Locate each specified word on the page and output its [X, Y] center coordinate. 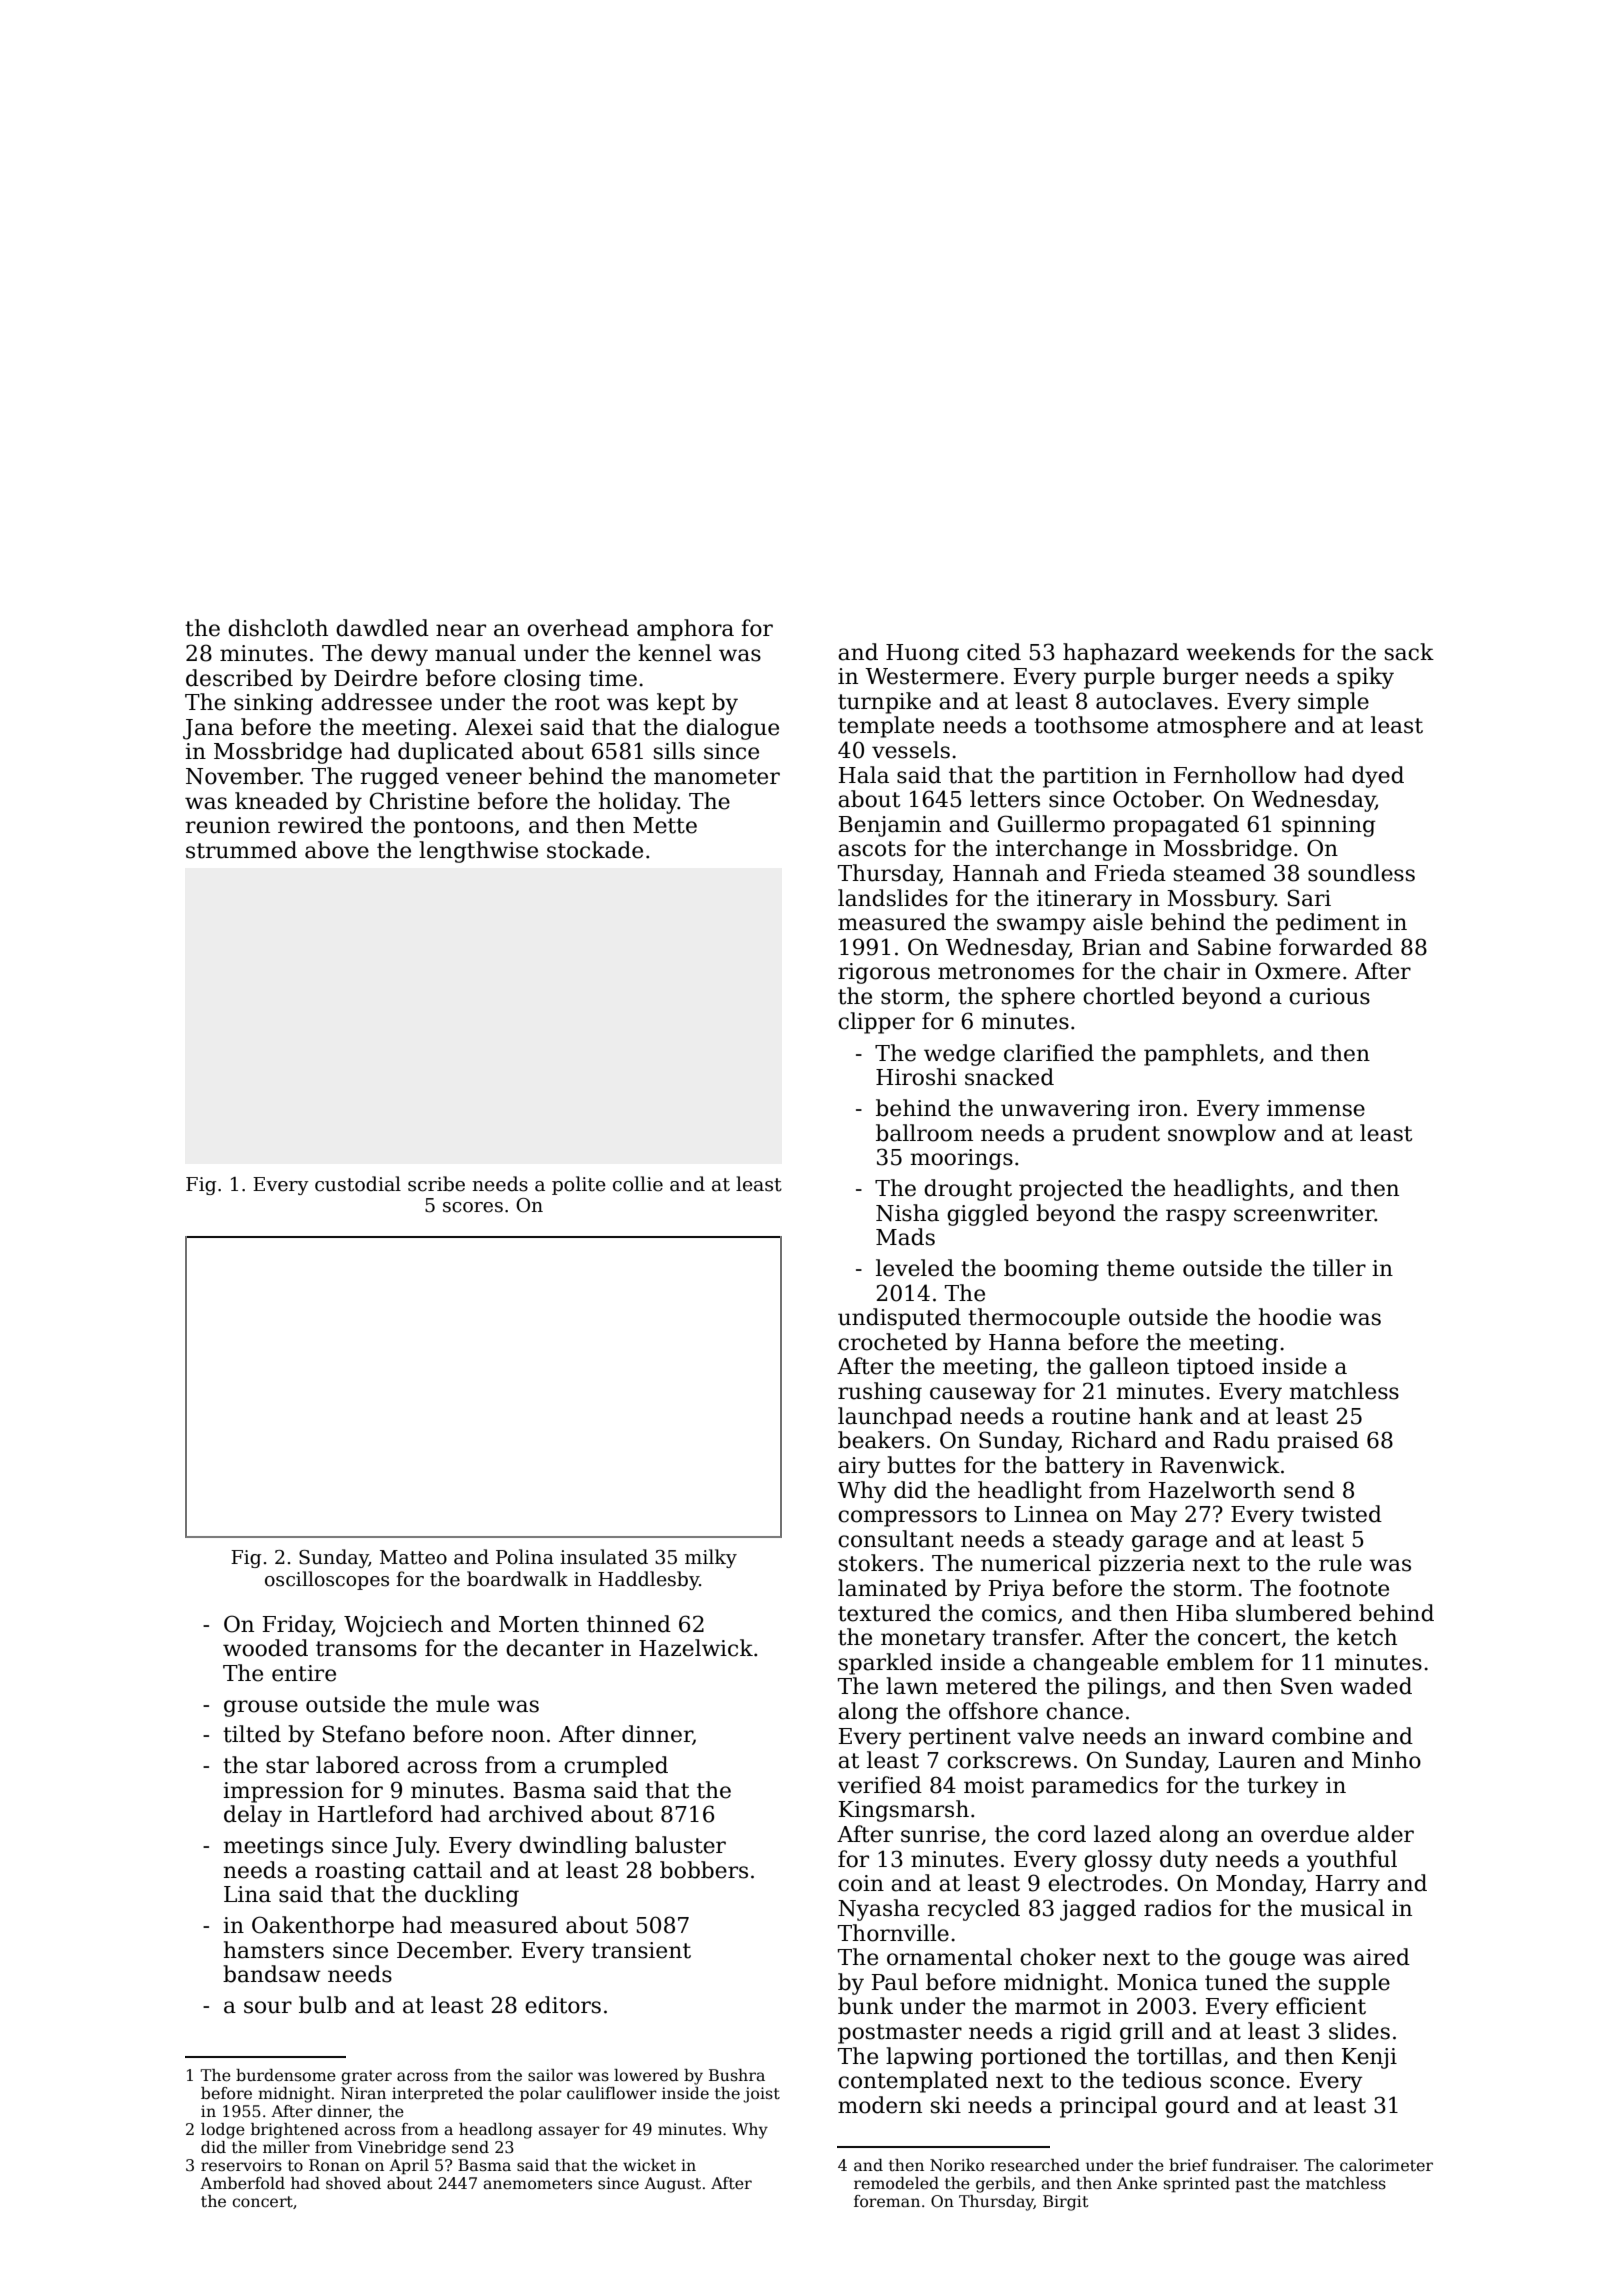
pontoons [463, 828]
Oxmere [1297, 971]
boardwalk [517, 1579]
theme [1140, 1268]
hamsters [274, 1950]
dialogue [732, 729]
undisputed [899, 1319]
